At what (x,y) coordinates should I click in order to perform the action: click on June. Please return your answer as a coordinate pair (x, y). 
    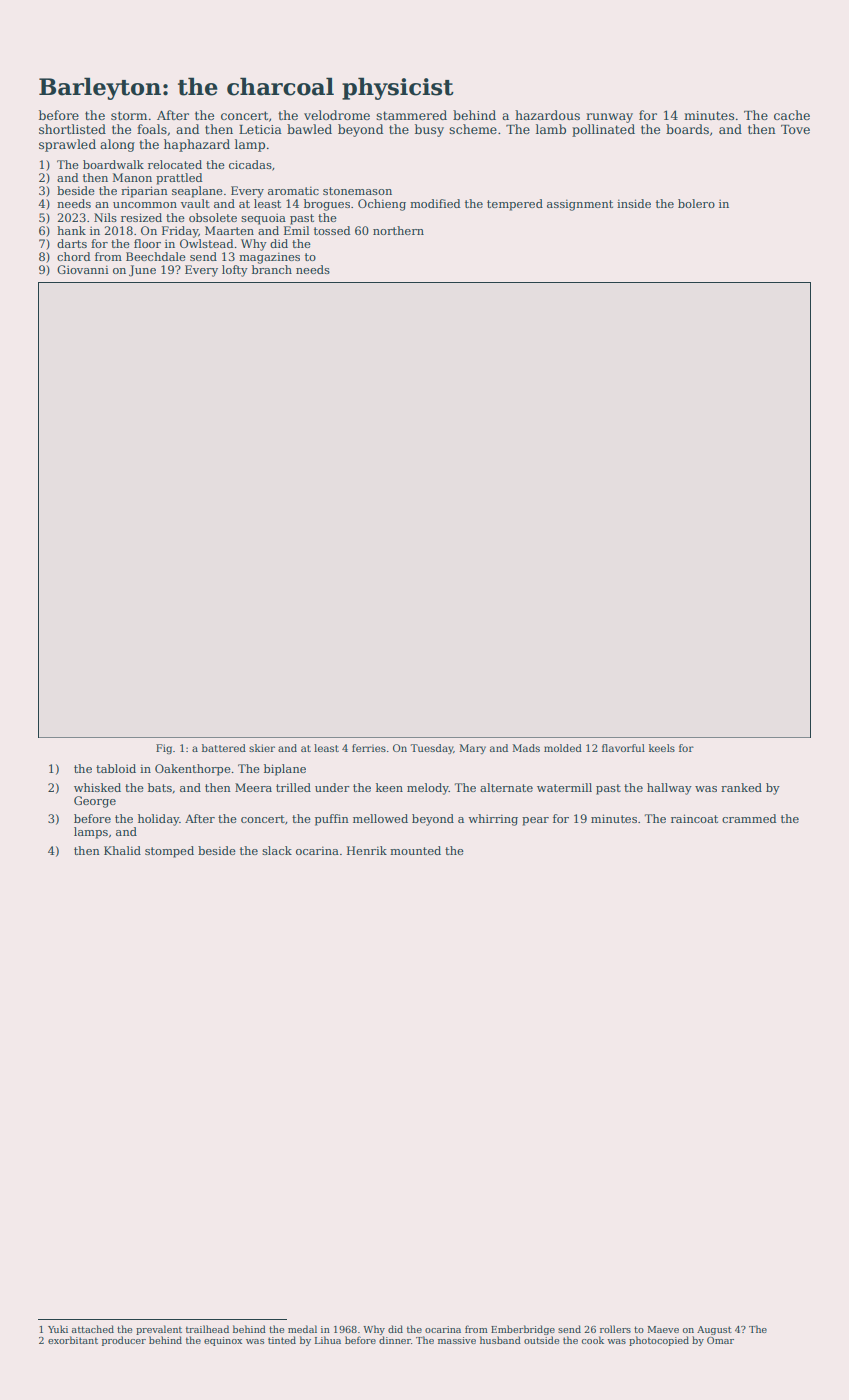
    Looking at the image, I should click on (142, 271).
